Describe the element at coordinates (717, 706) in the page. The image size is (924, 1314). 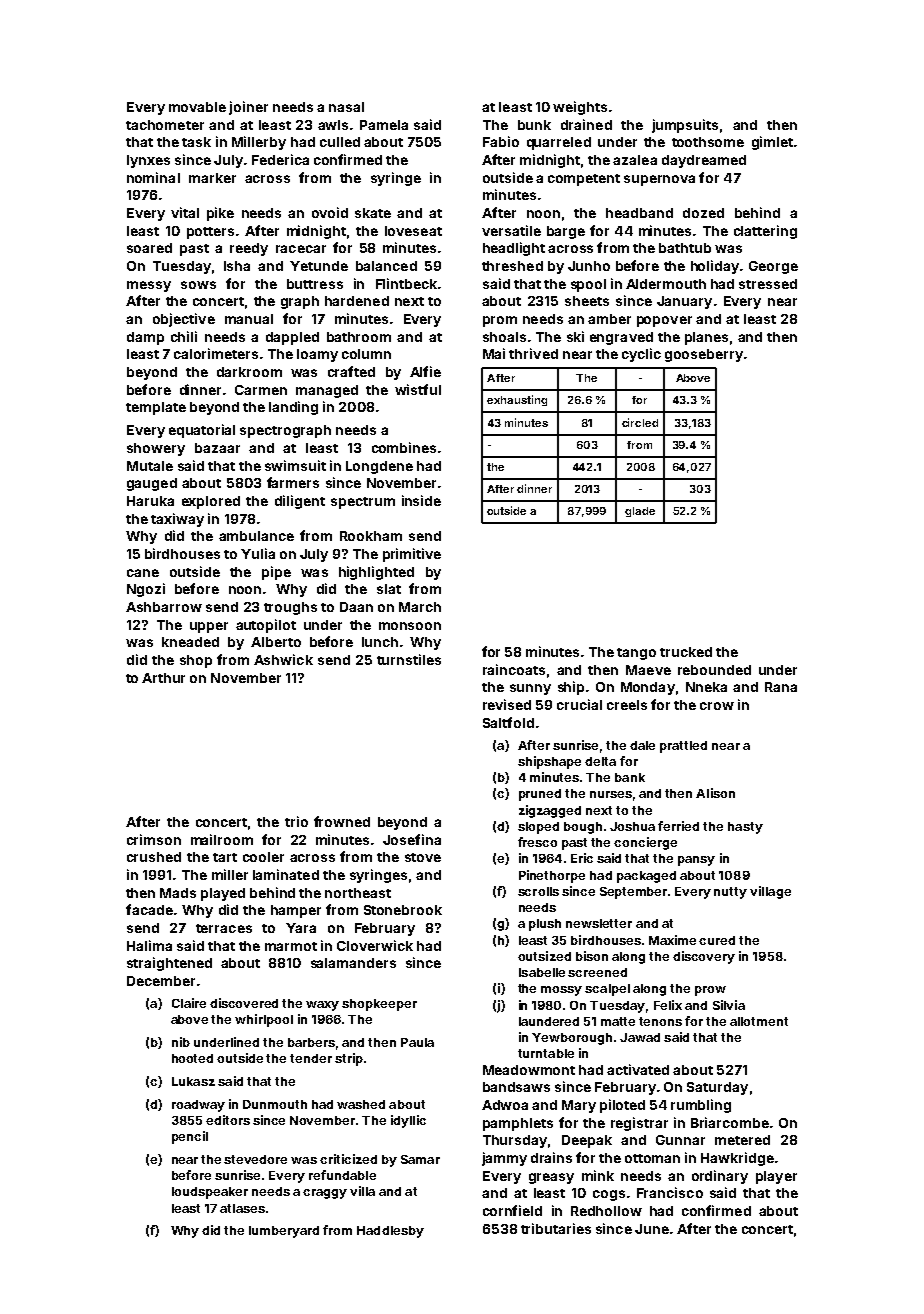
I see `crow` at that location.
